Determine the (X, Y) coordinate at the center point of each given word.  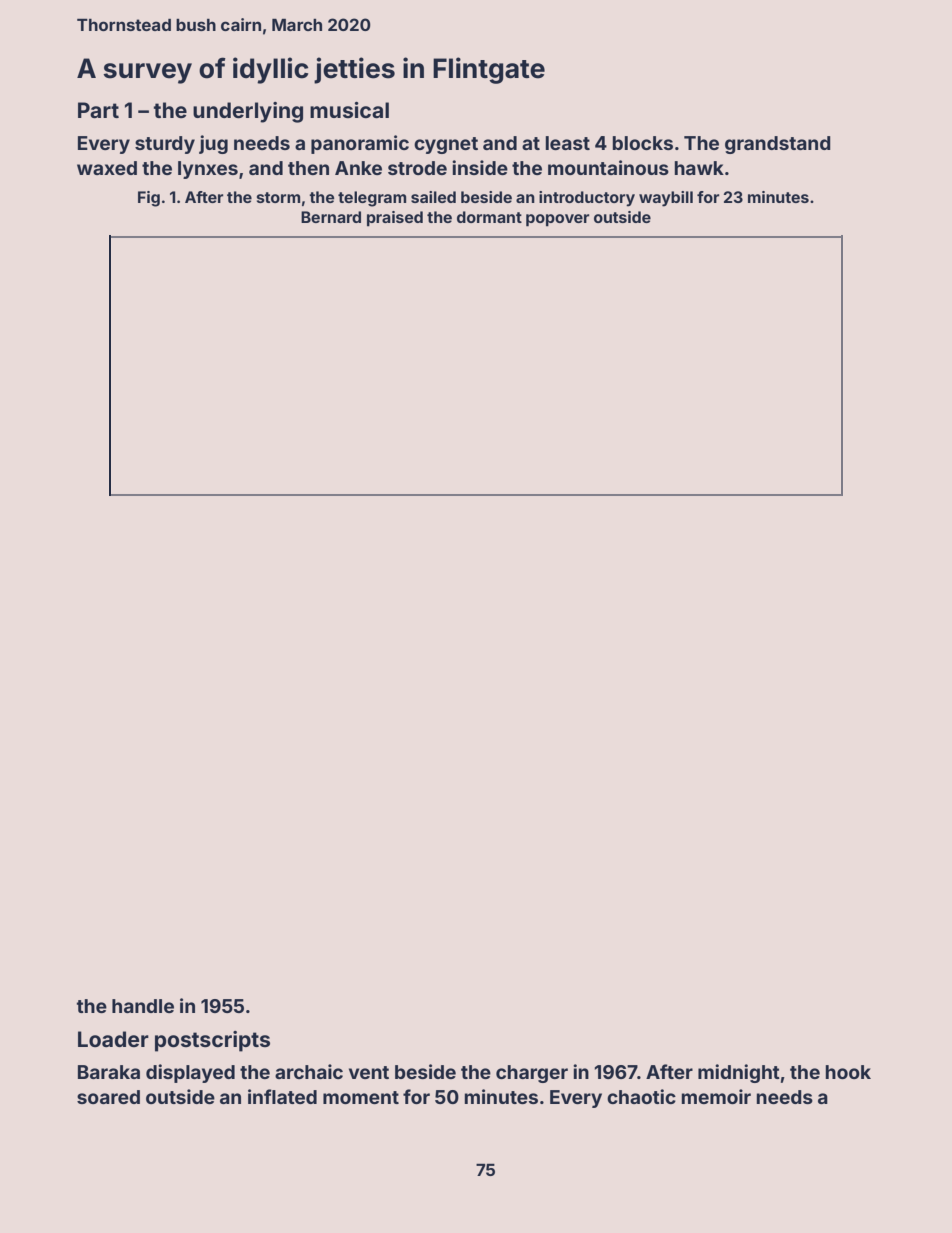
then (308, 168)
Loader (113, 1039)
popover (558, 220)
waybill (666, 199)
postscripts (212, 1041)
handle (143, 1006)
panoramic (360, 144)
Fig (149, 199)
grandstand (778, 145)
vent (369, 1072)
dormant (489, 217)
